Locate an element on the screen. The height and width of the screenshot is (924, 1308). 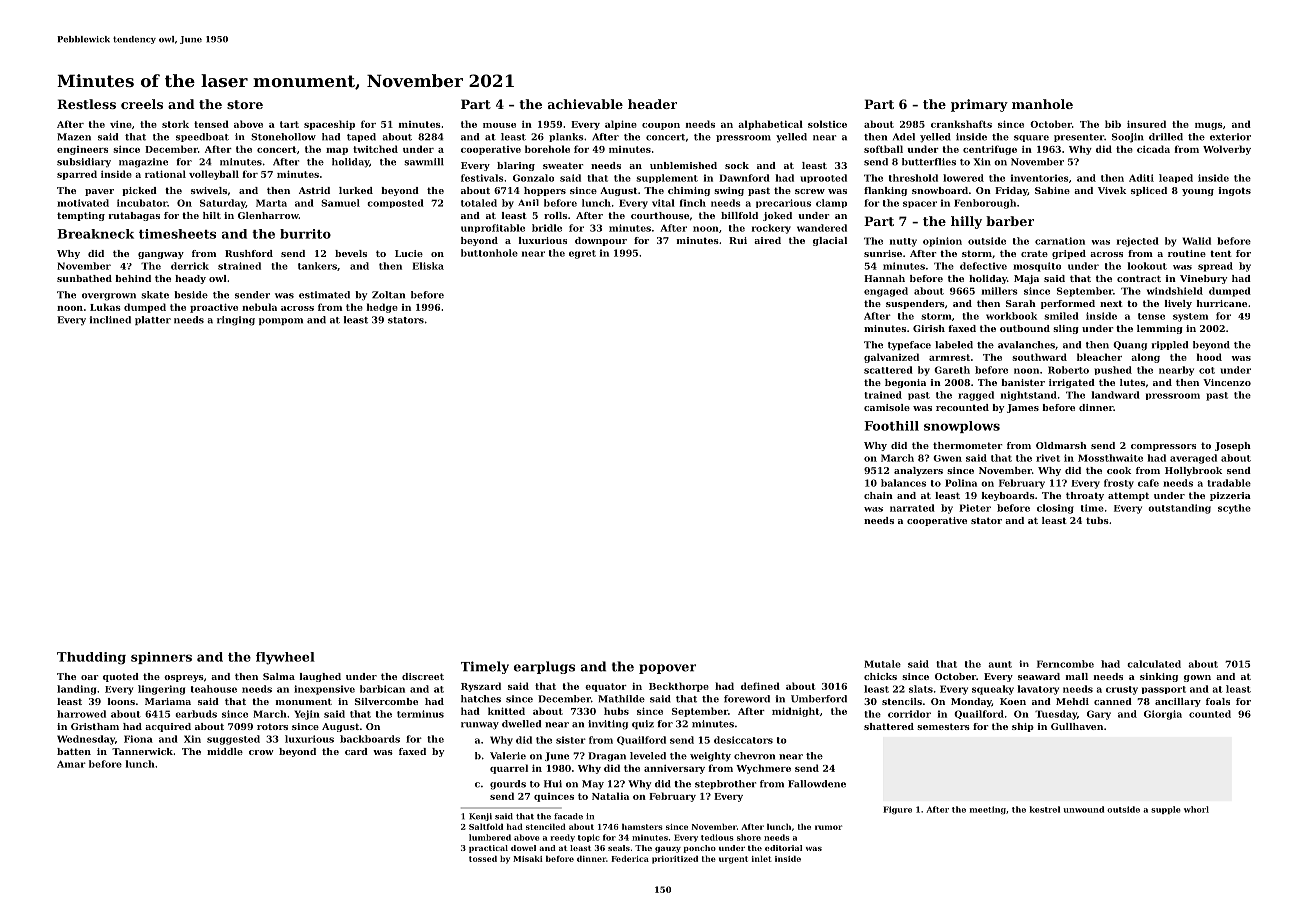
tossed is located at coordinates (483, 858).
